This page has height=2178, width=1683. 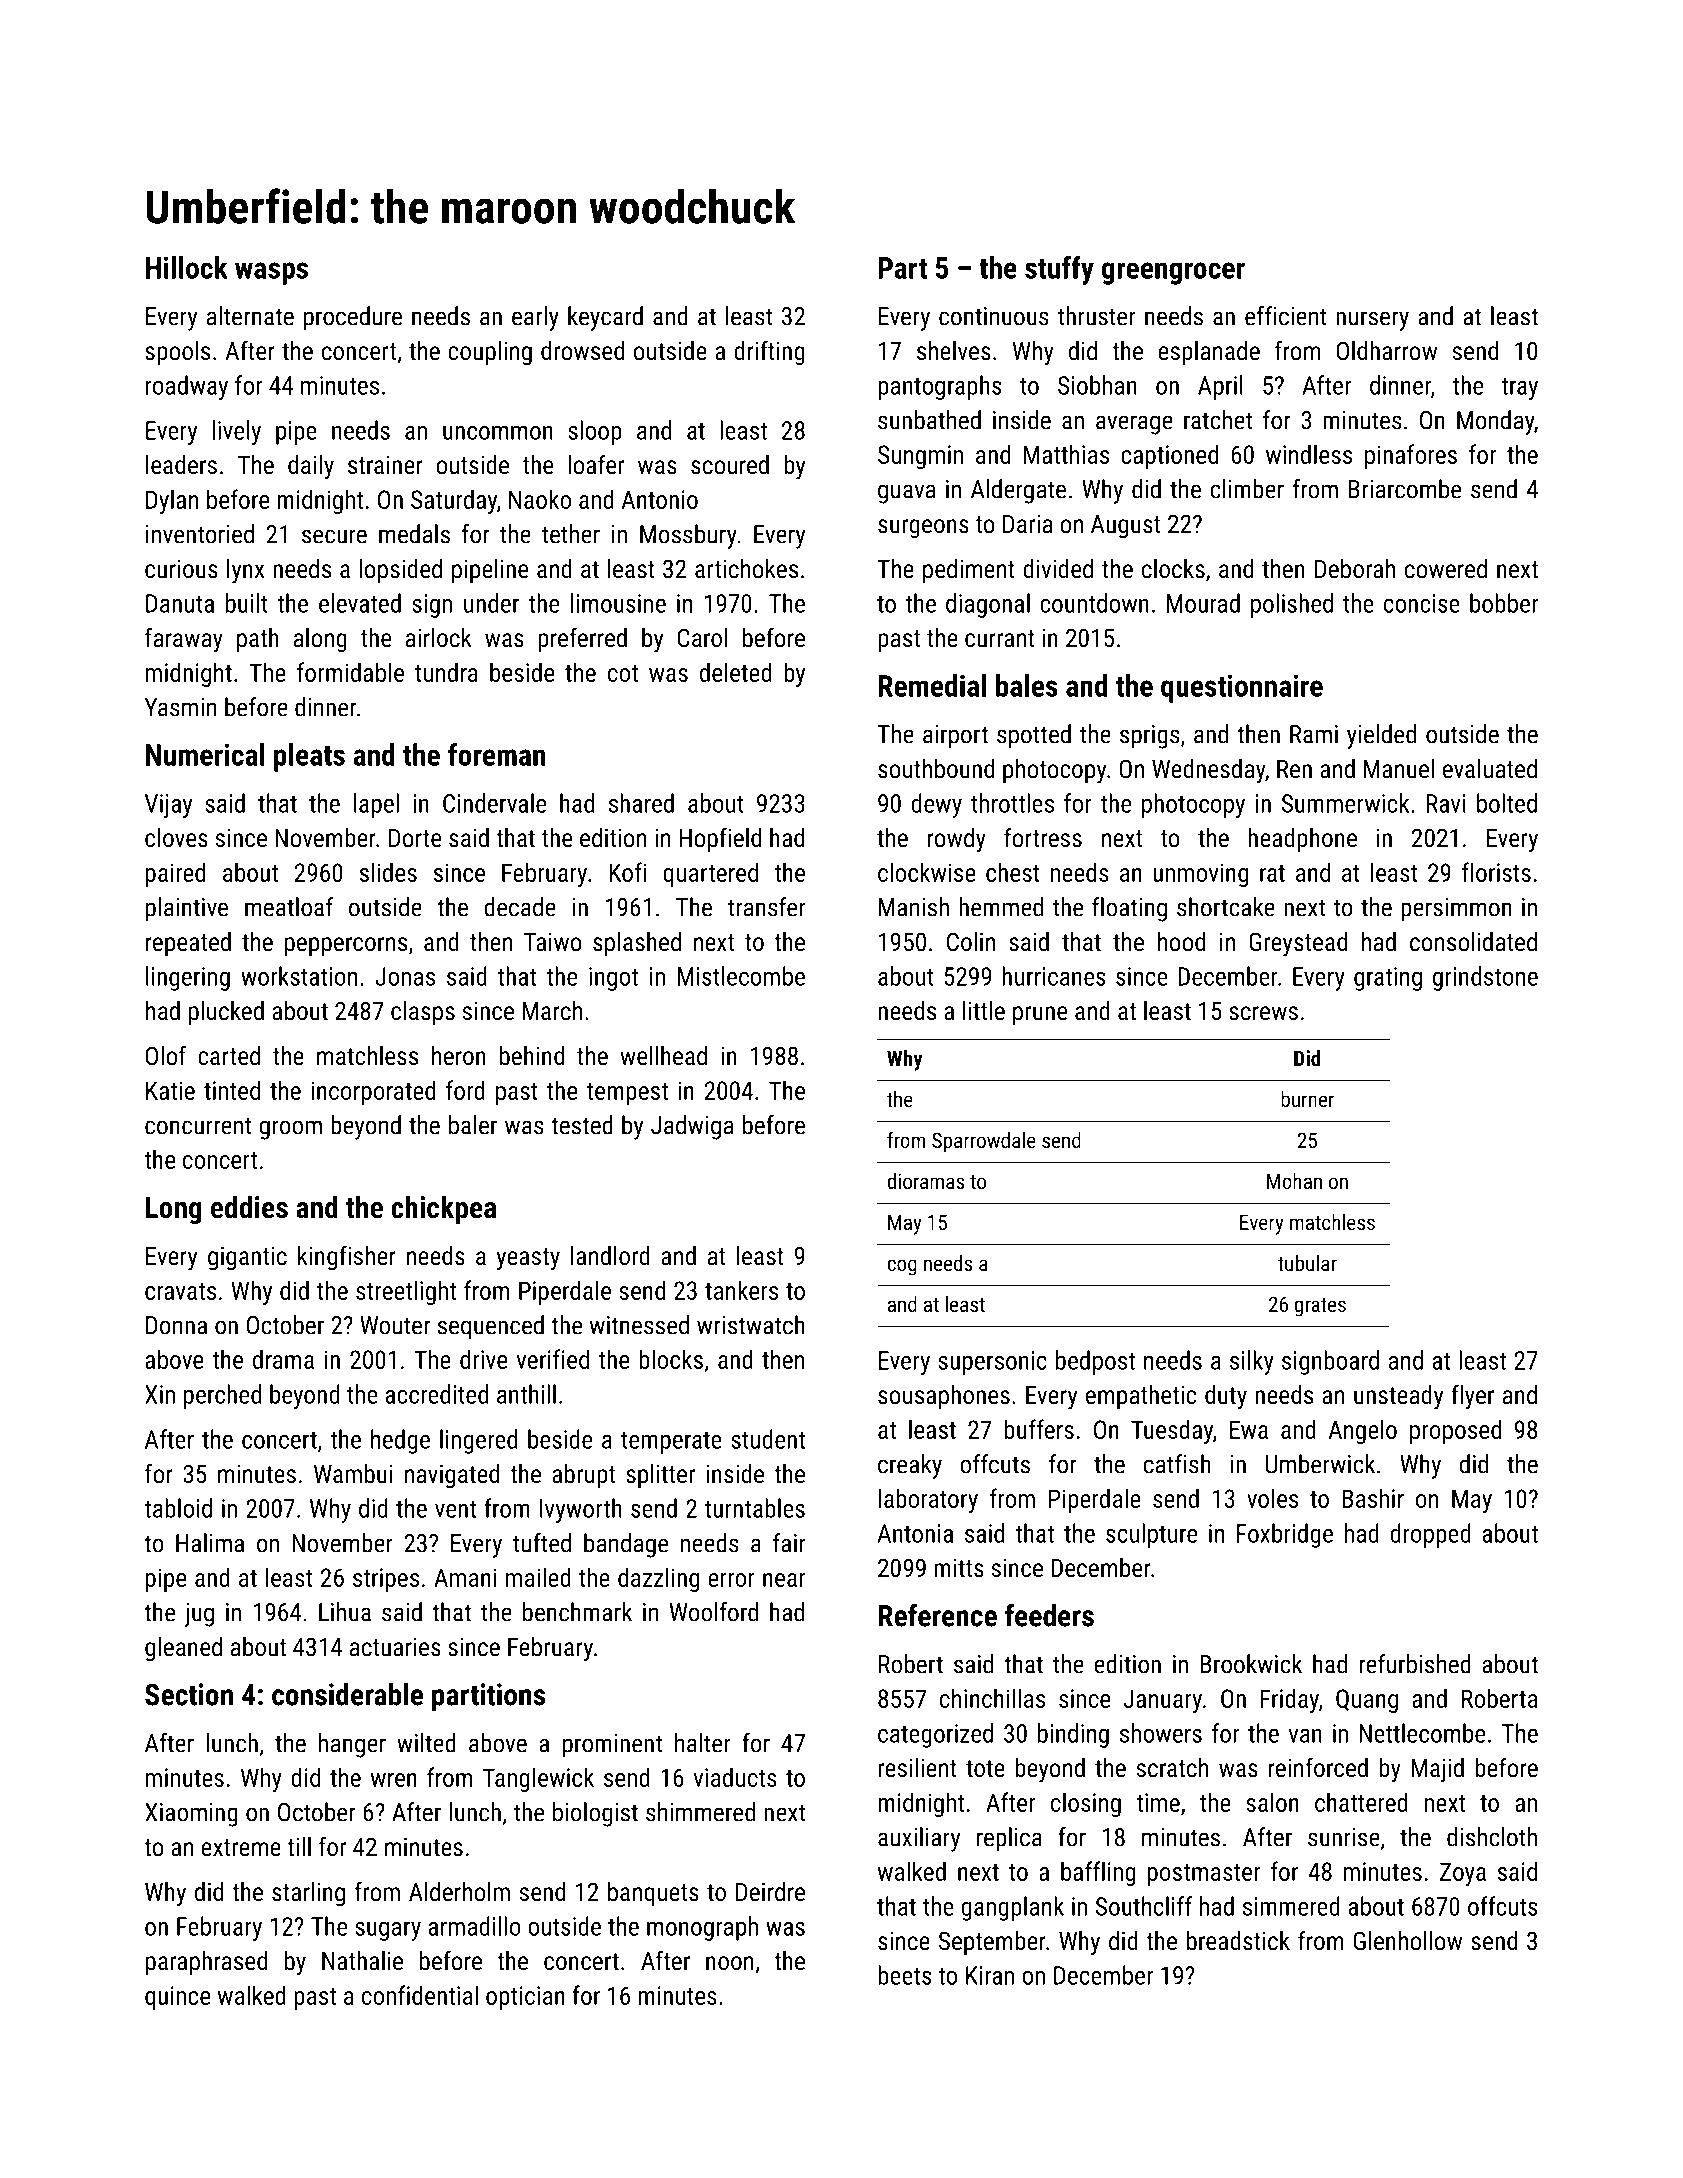 I want to click on efficient, so click(x=1286, y=316).
